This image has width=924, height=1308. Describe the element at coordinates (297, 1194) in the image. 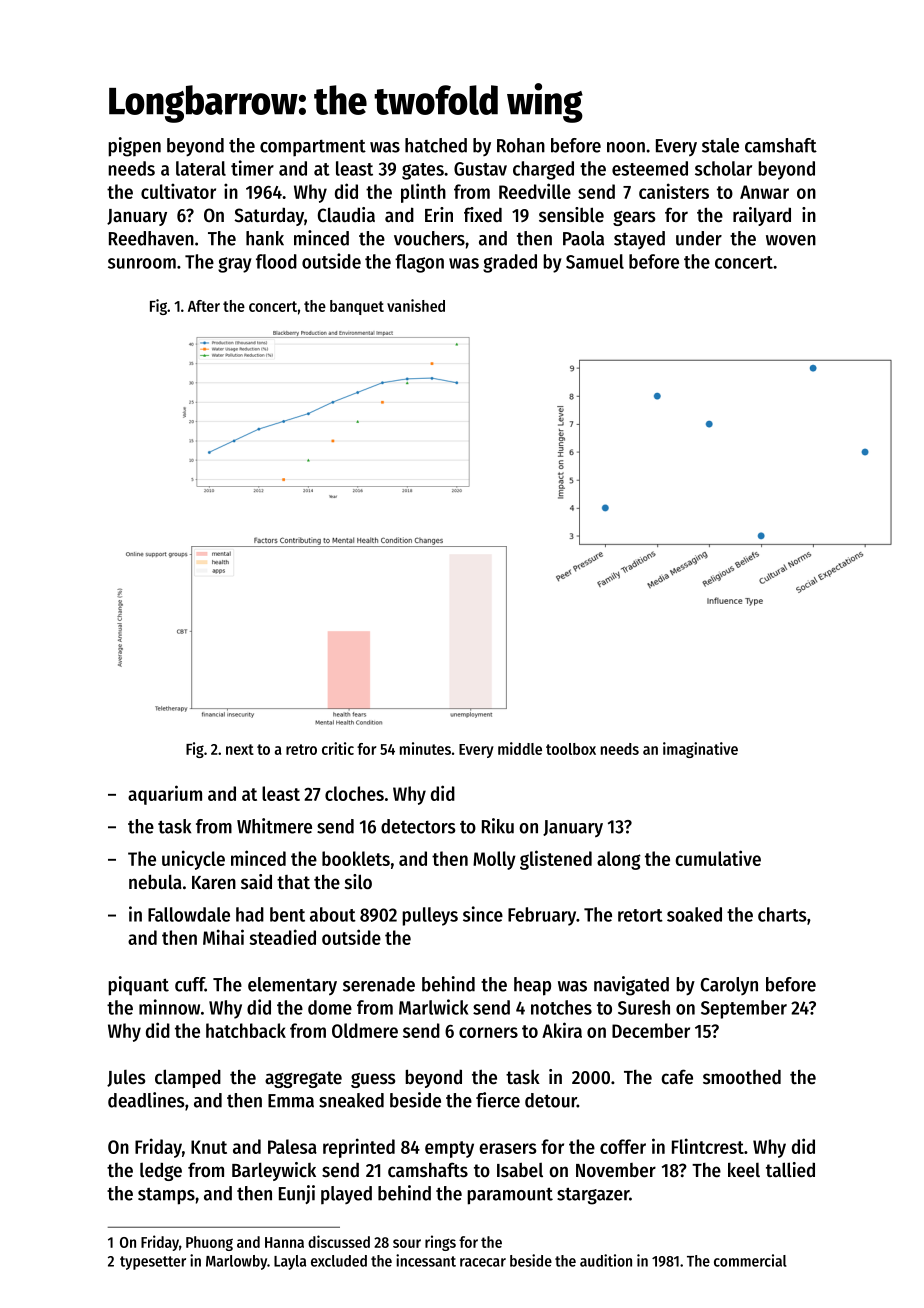

I see `Eunji` at that location.
